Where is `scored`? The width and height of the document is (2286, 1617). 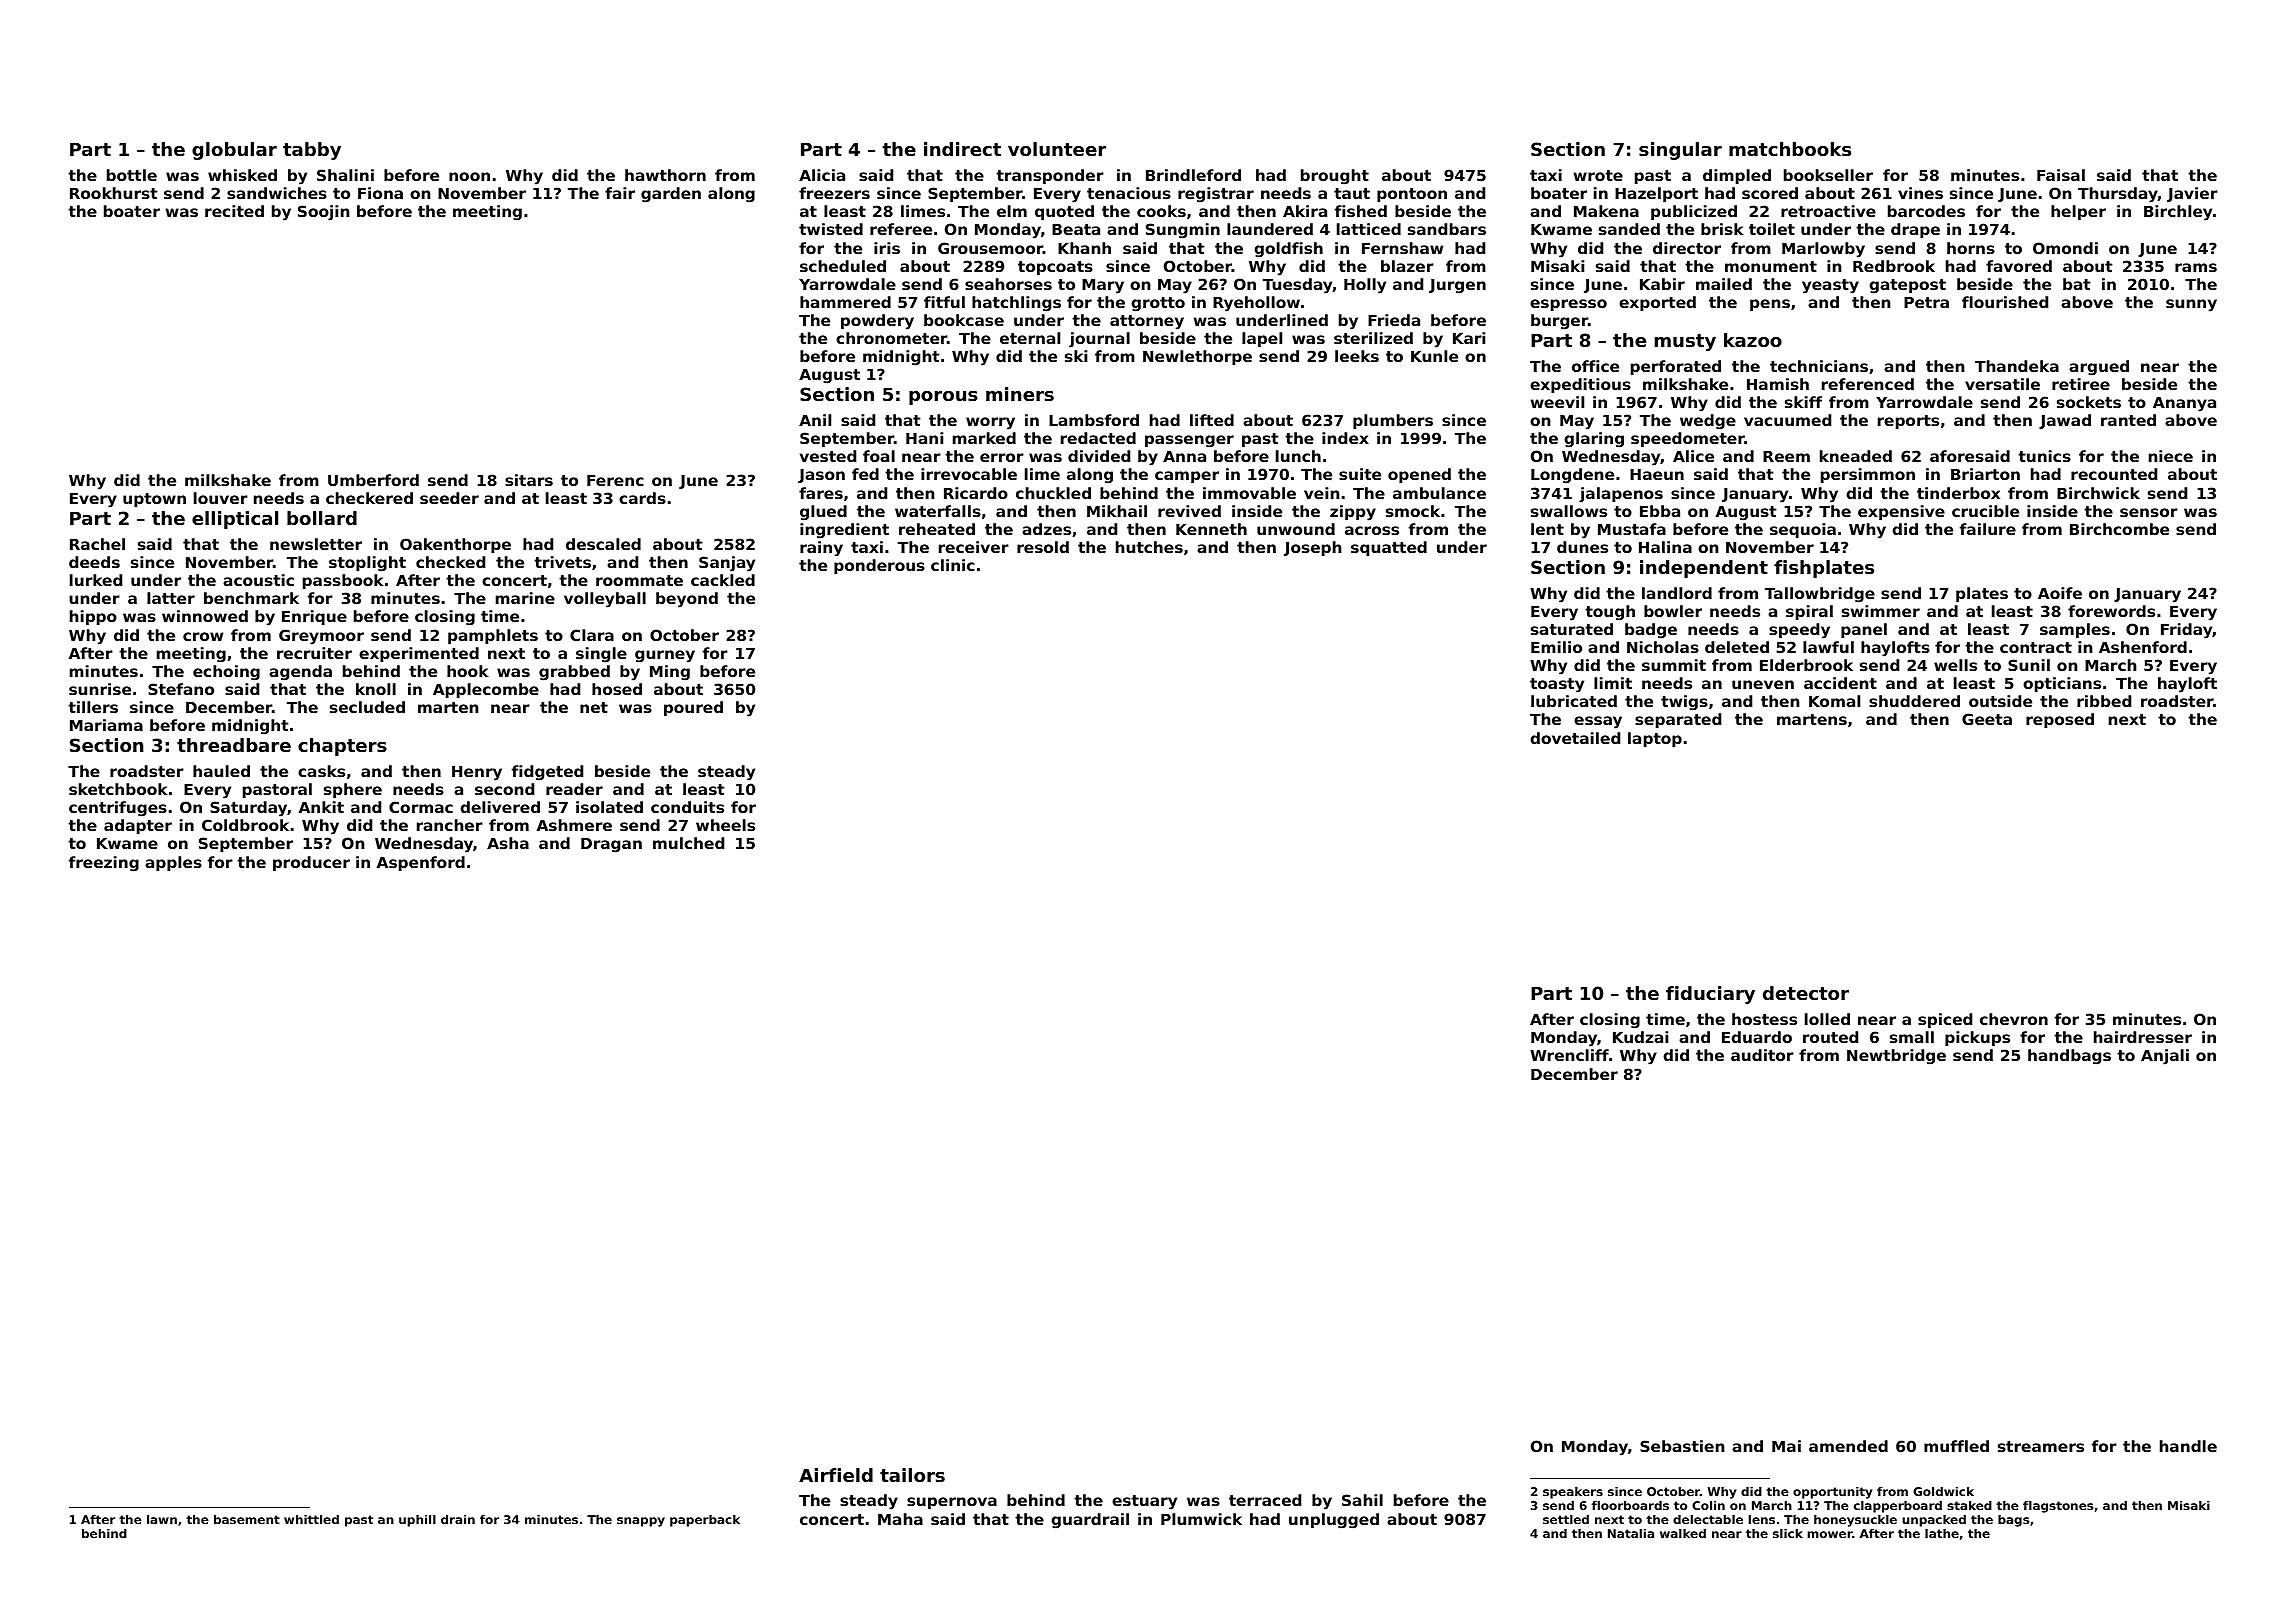 scored is located at coordinates (1770, 193).
